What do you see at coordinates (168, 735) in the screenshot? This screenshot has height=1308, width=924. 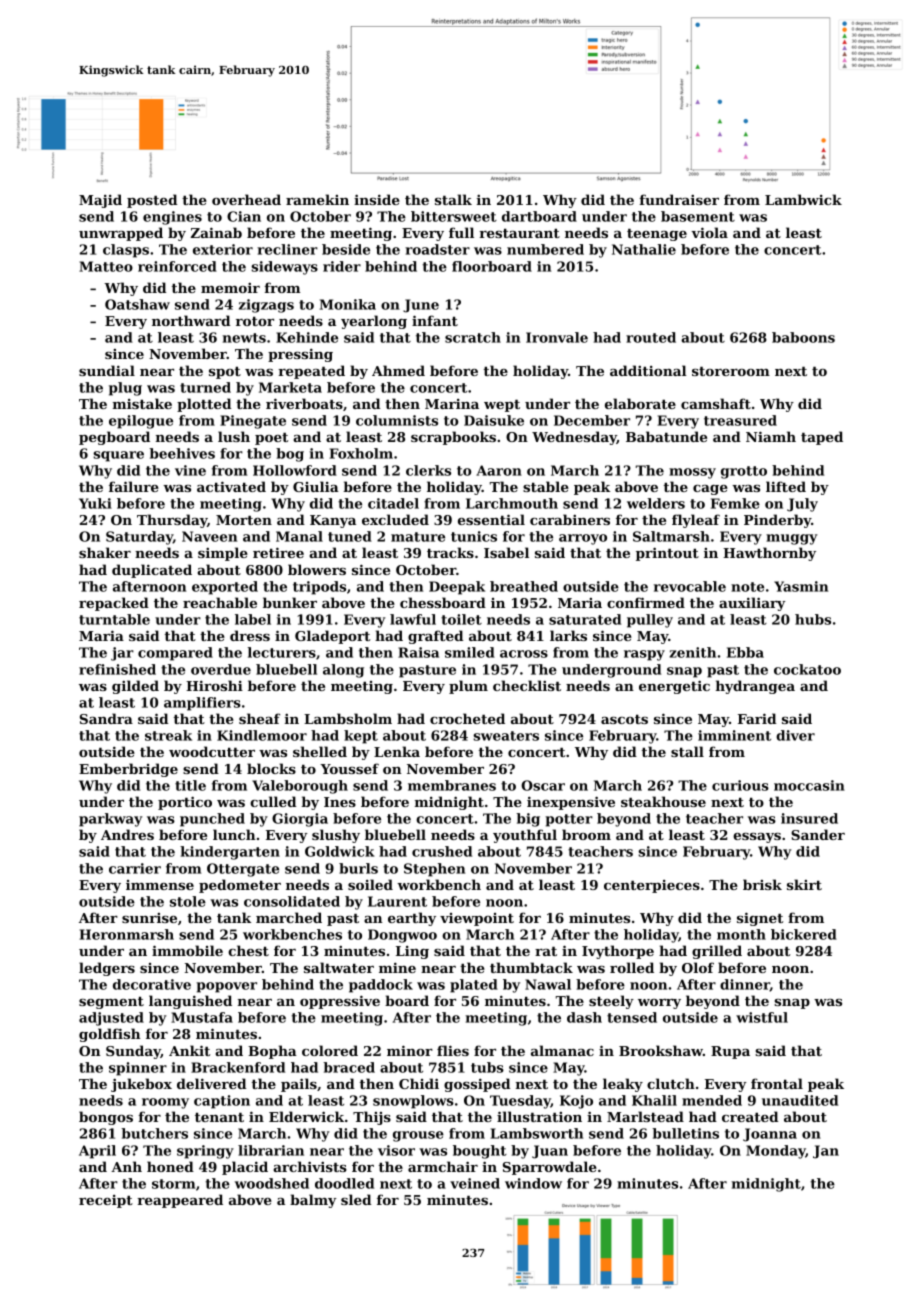 I see `streak` at bounding box center [168, 735].
